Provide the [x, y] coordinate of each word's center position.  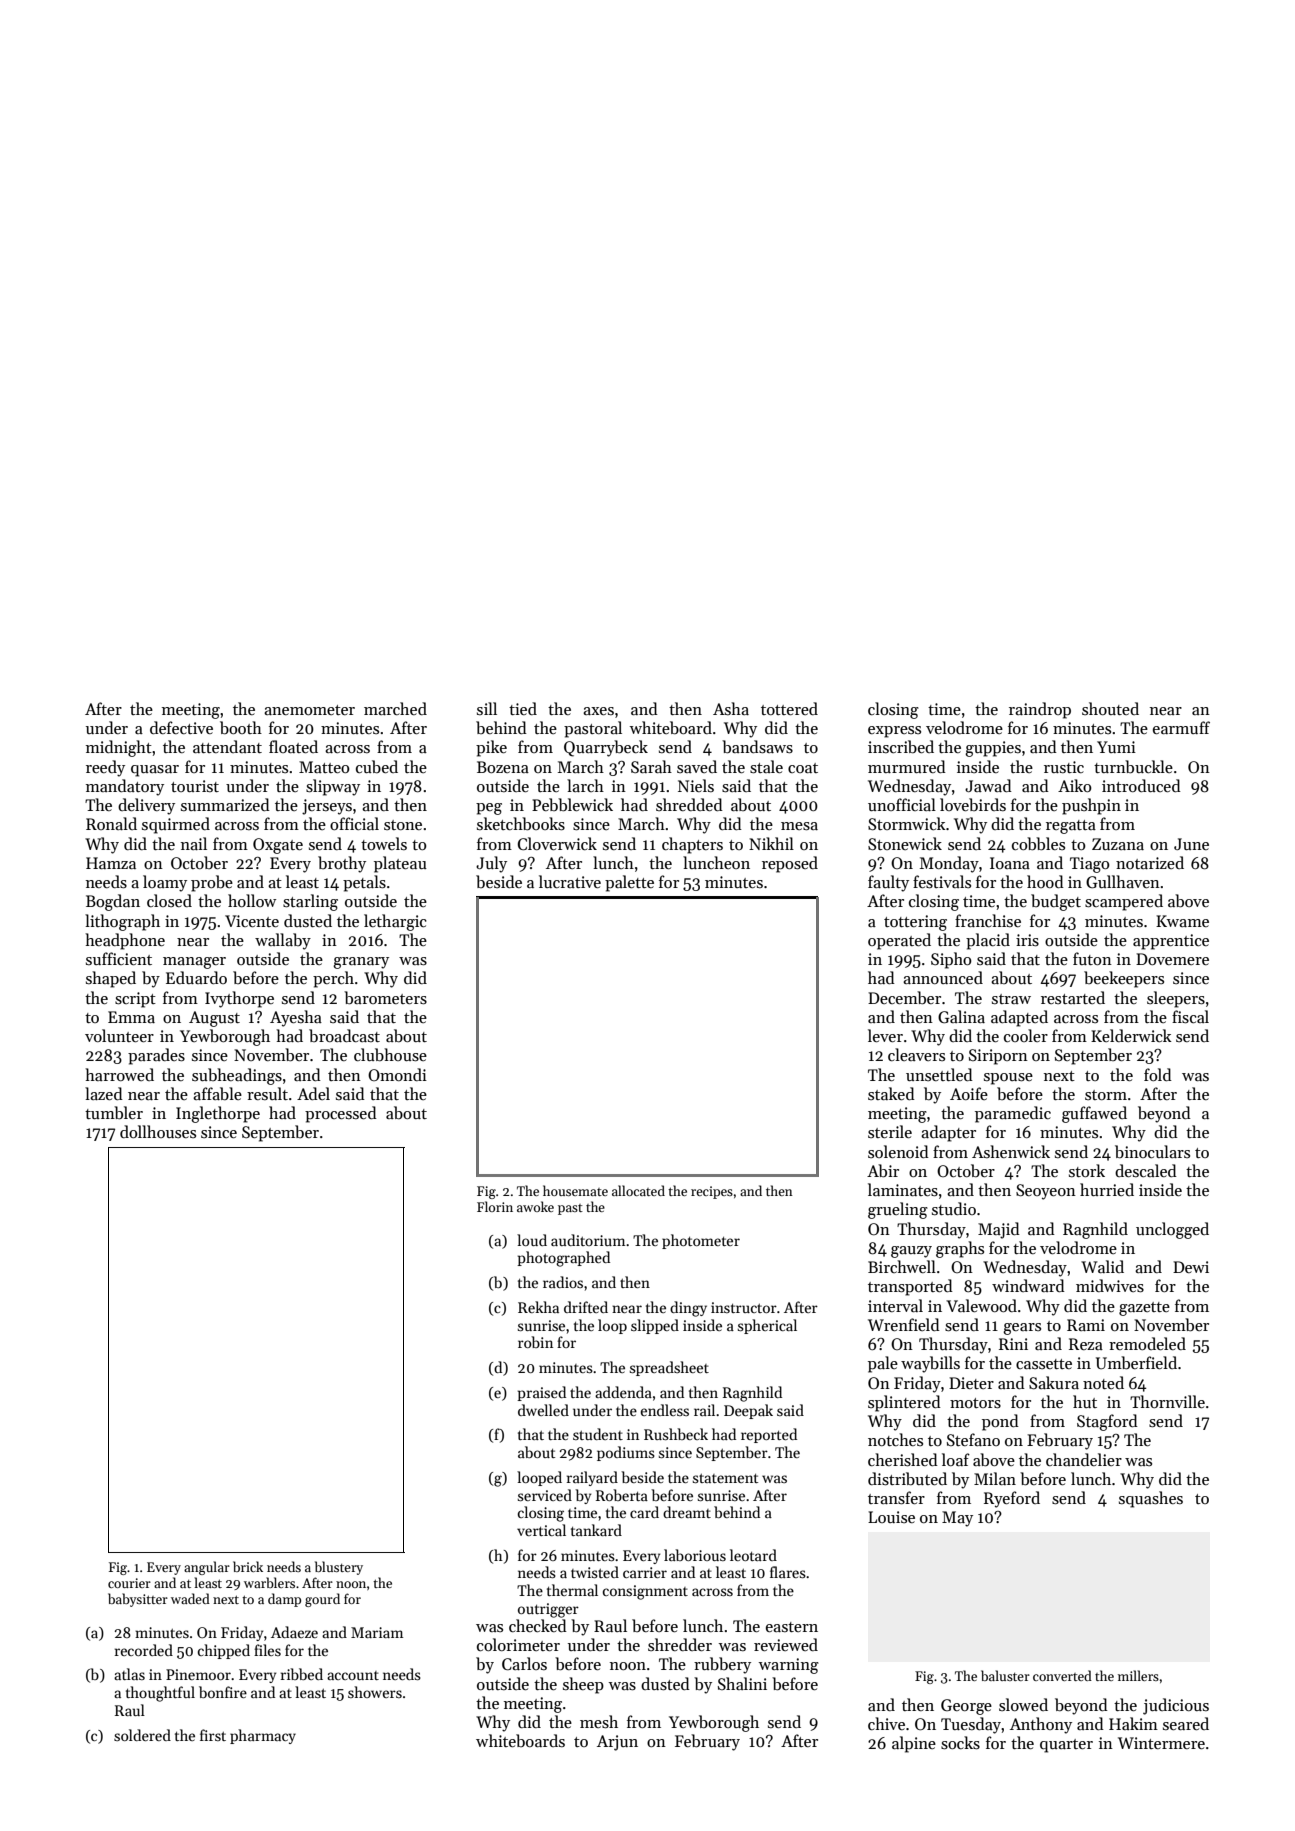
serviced [545, 1495]
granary [361, 963]
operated [899, 941]
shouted [1110, 708]
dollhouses [158, 1131]
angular [207, 1568]
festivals [942, 882]
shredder [680, 1644]
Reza [1086, 1344]
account [353, 1675]
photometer [701, 1241]
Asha [731, 708]
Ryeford [1012, 1499]
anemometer [309, 710]
